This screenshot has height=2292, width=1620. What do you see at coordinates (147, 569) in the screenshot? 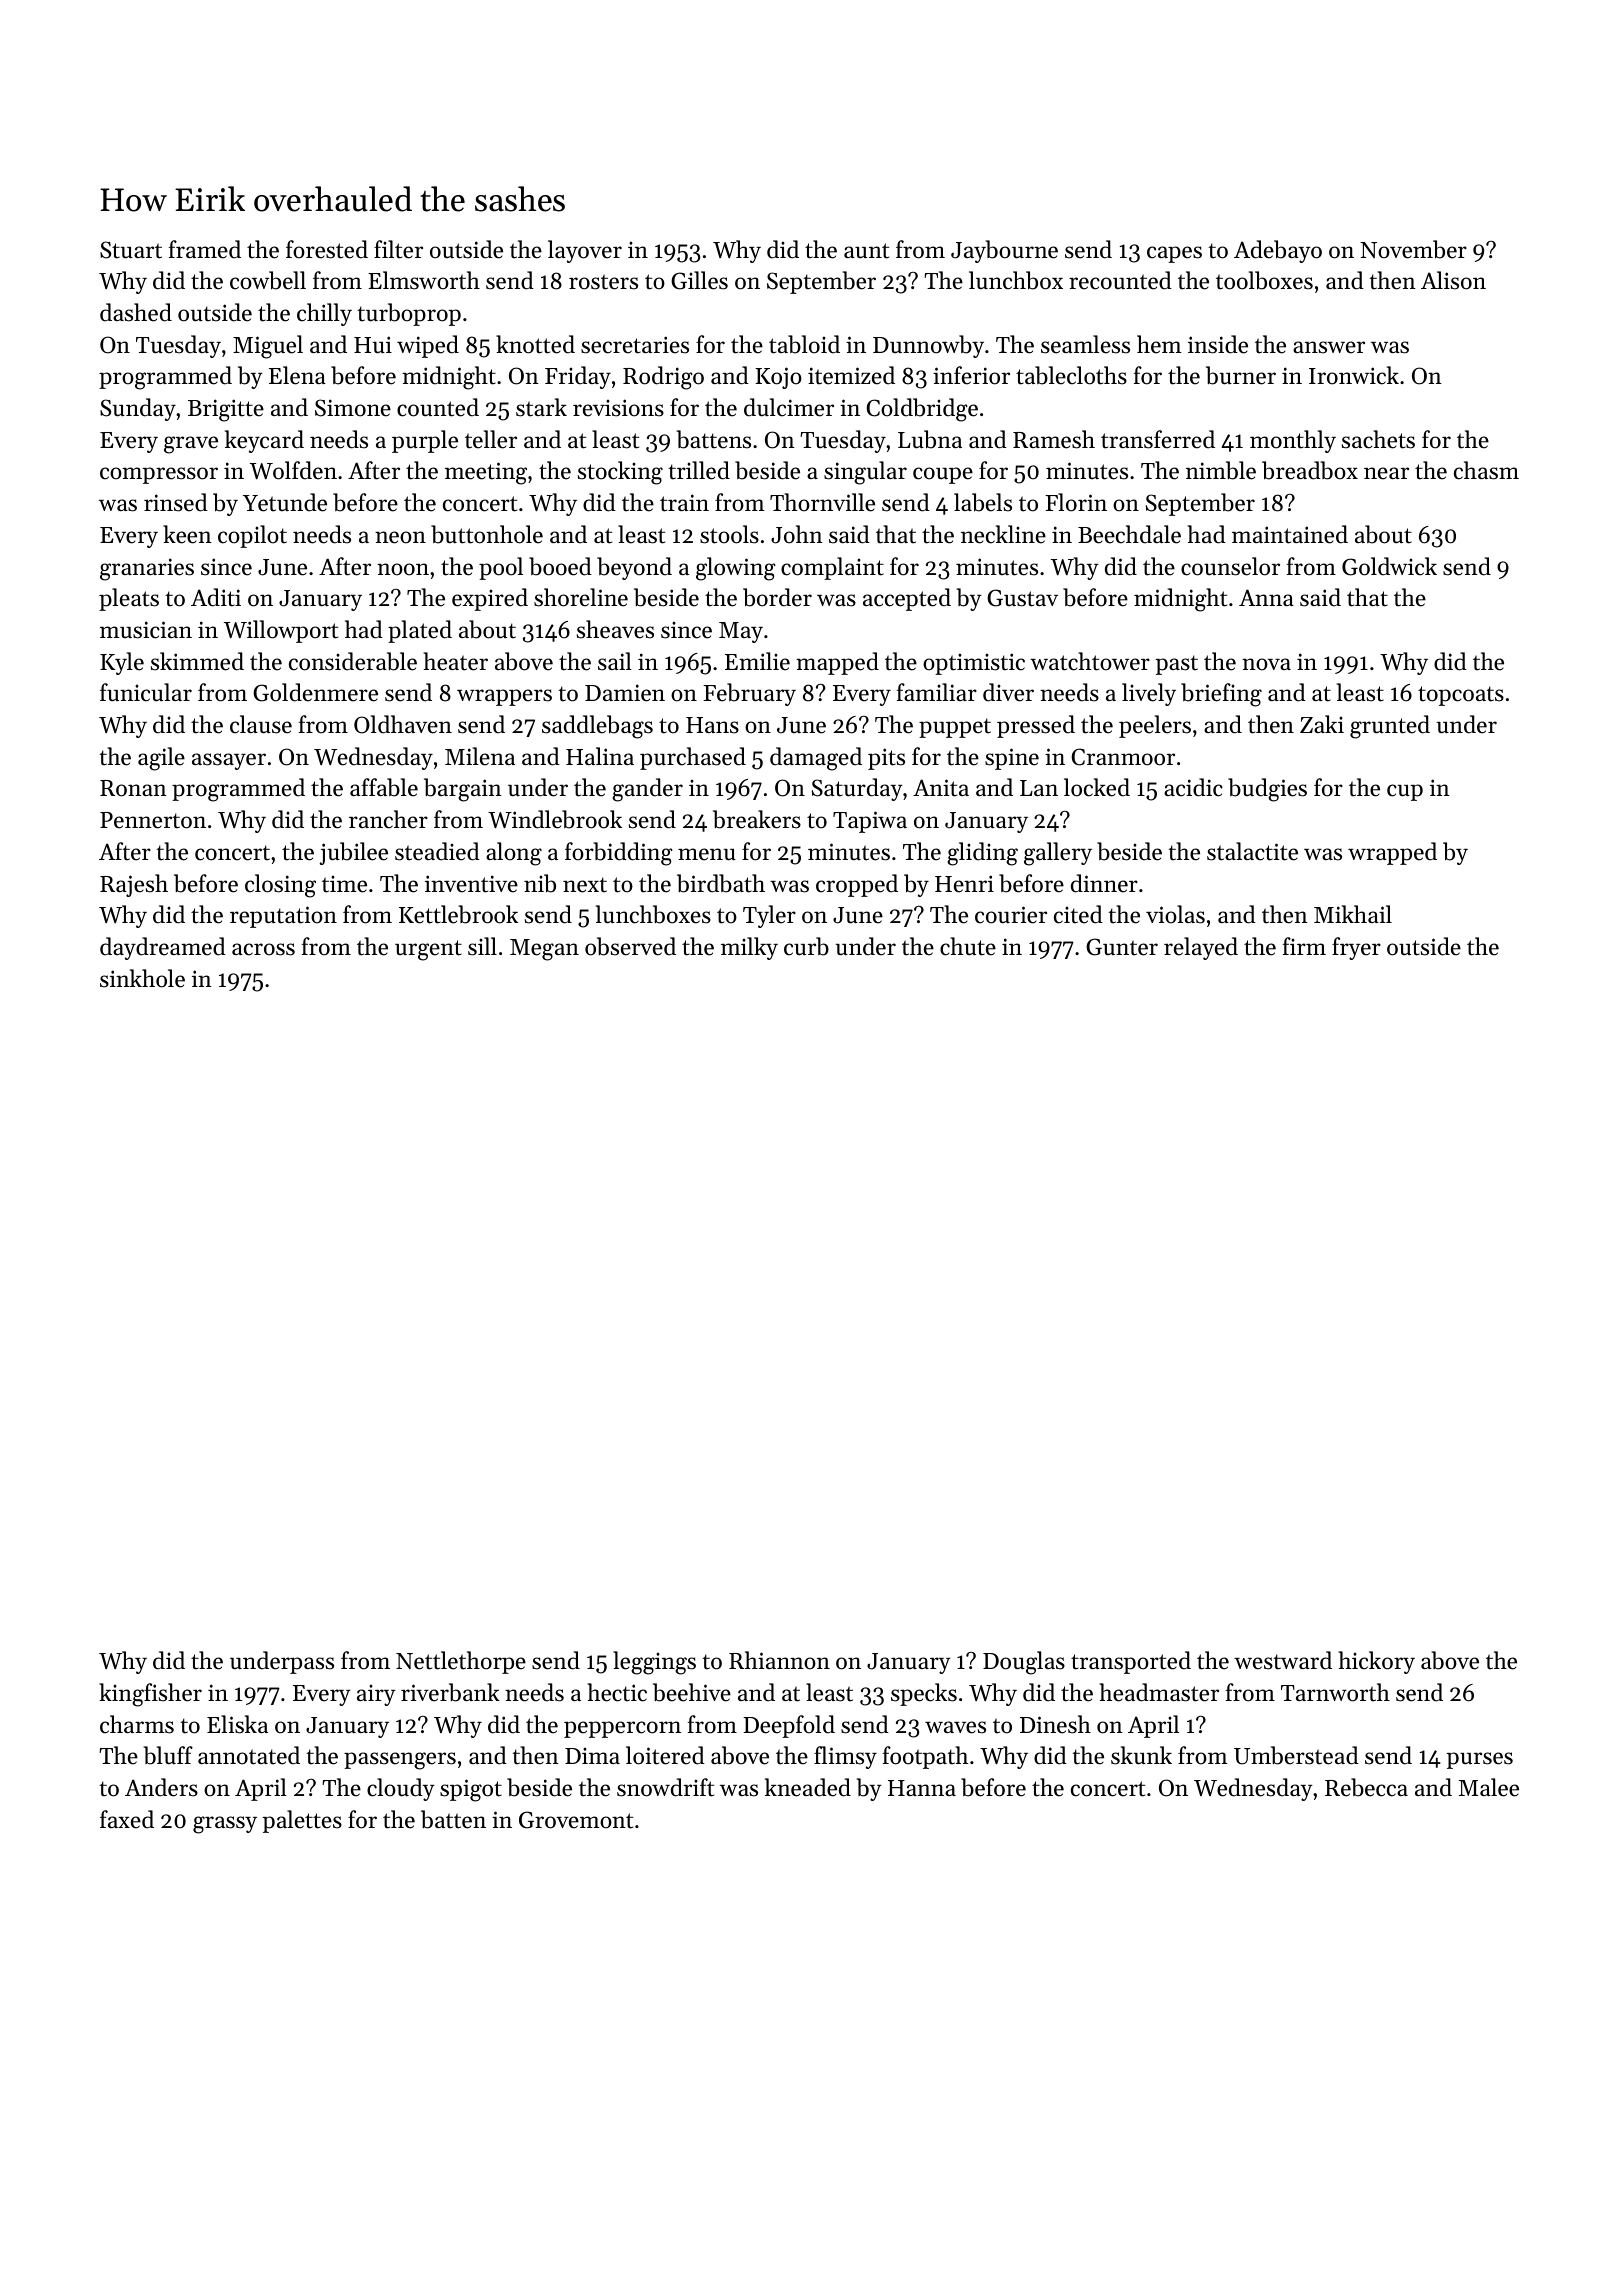
I see `granaries` at bounding box center [147, 569].
